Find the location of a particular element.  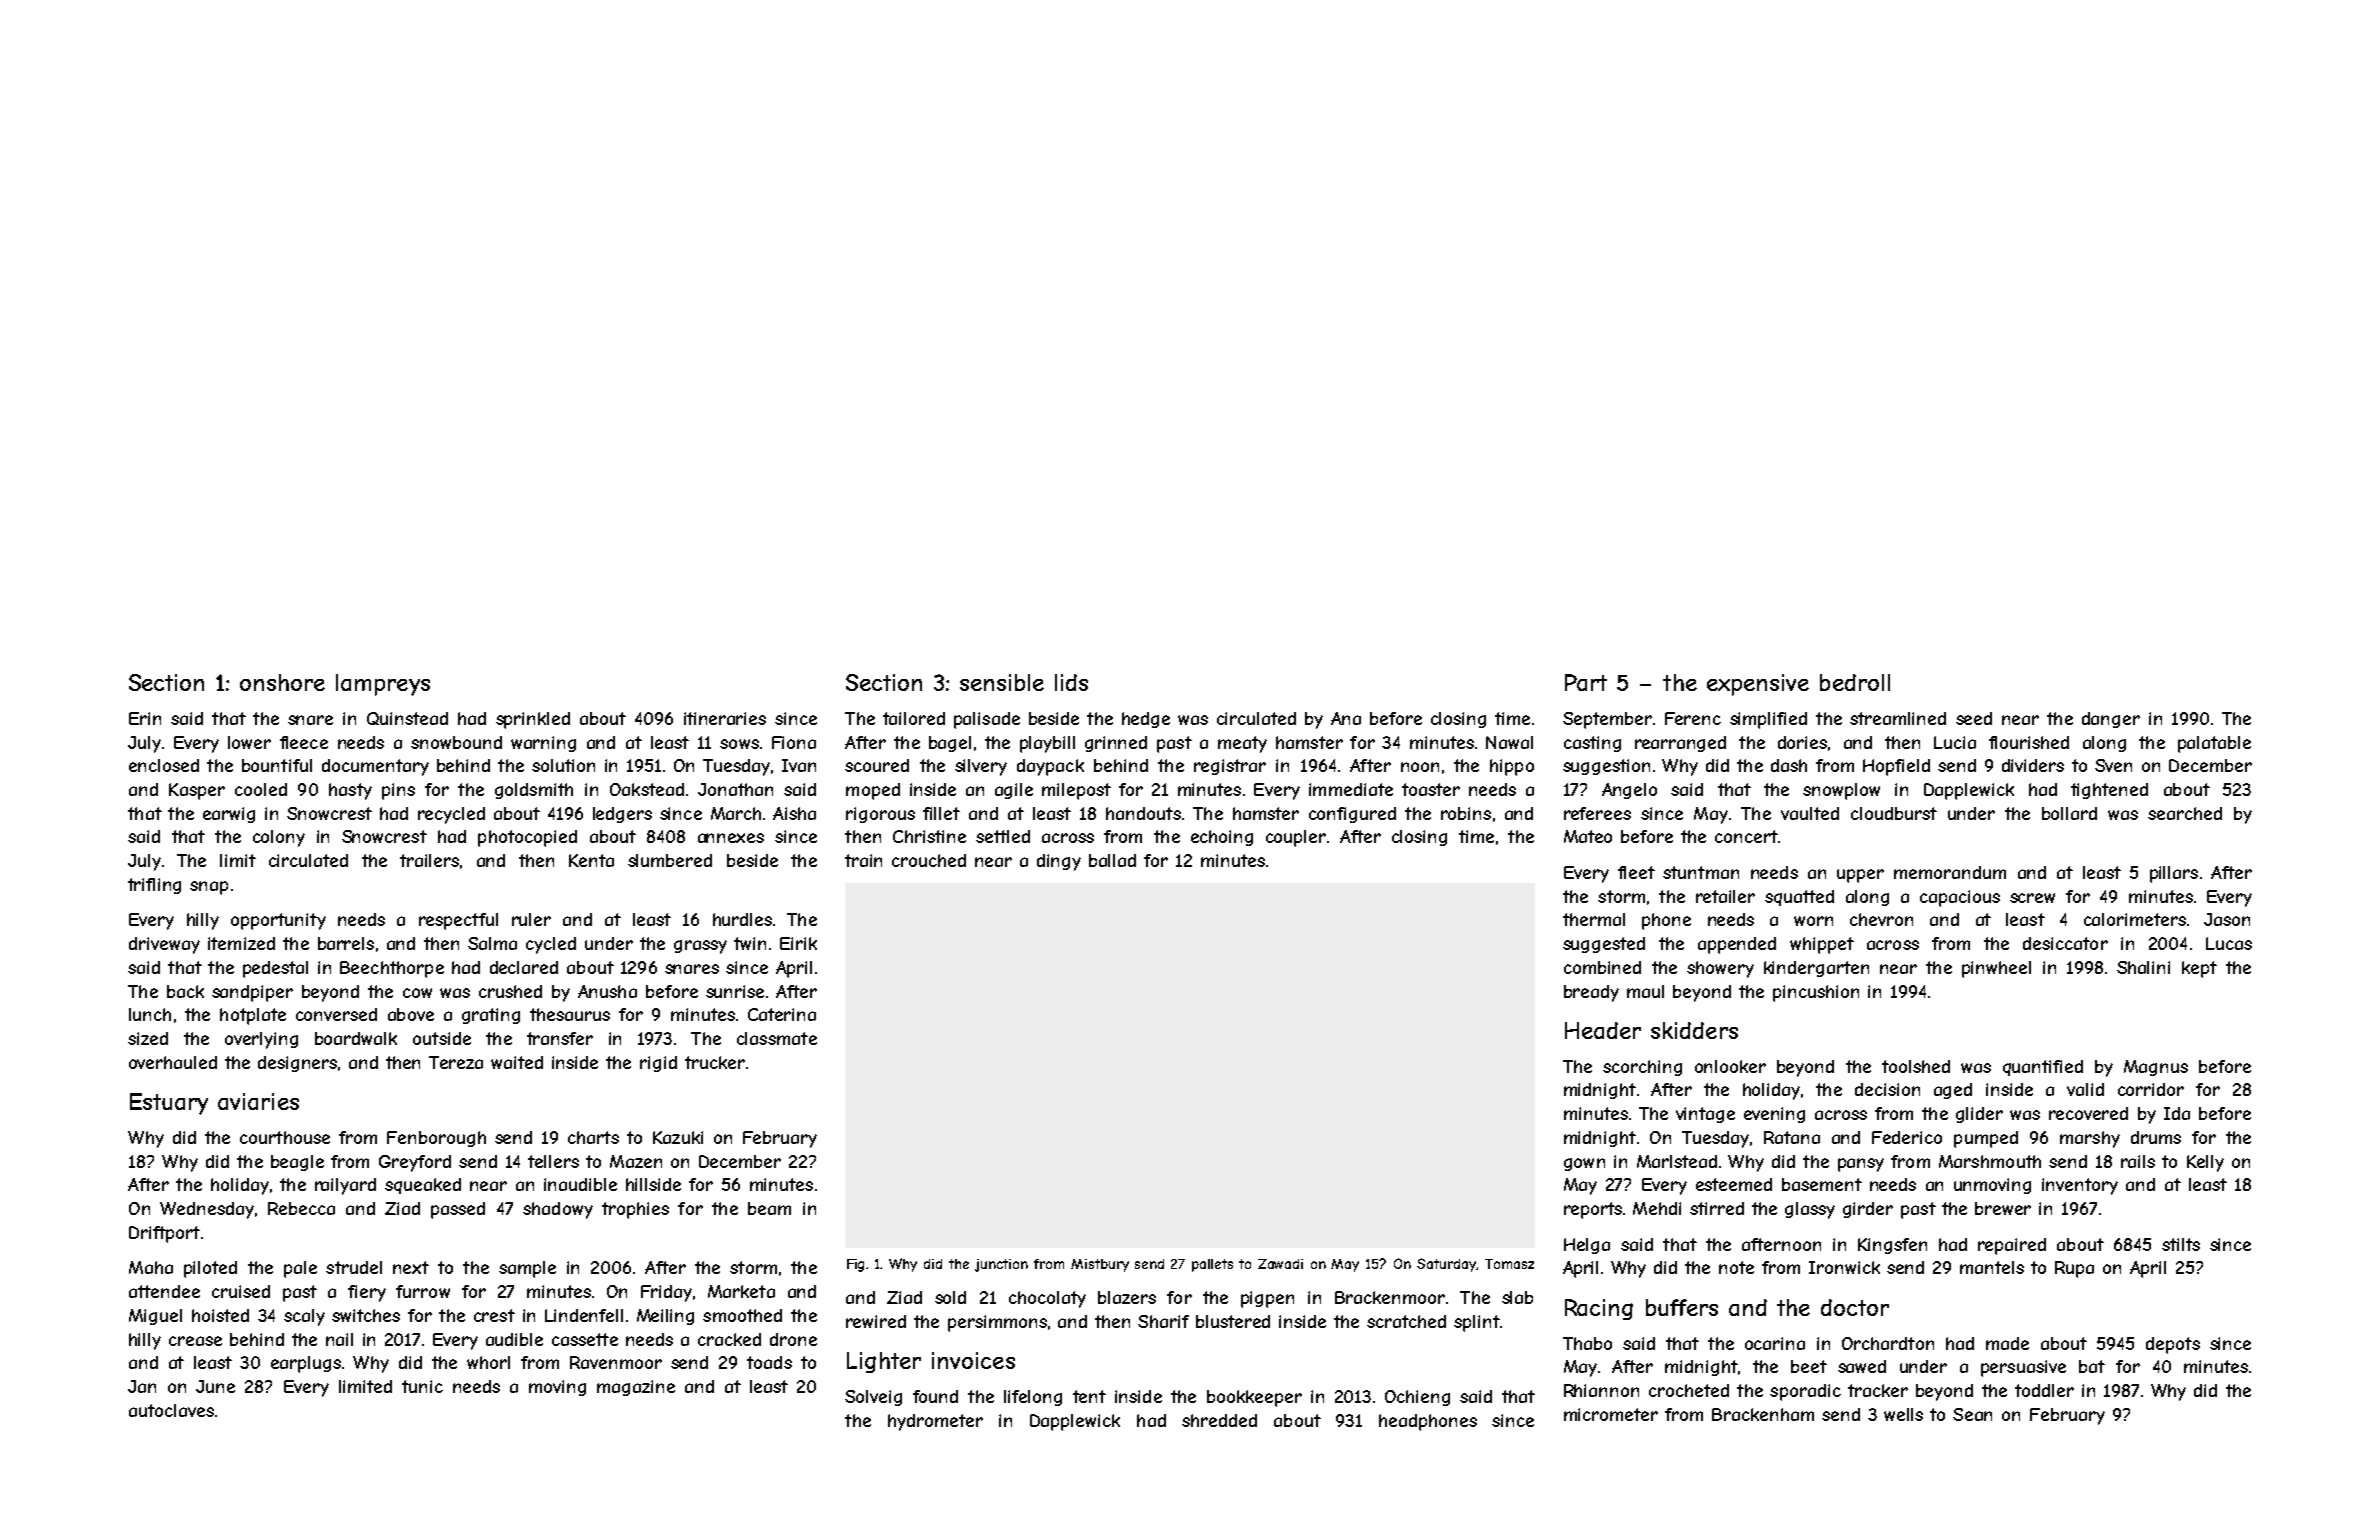

Jason is located at coordinates (2227, 919).
